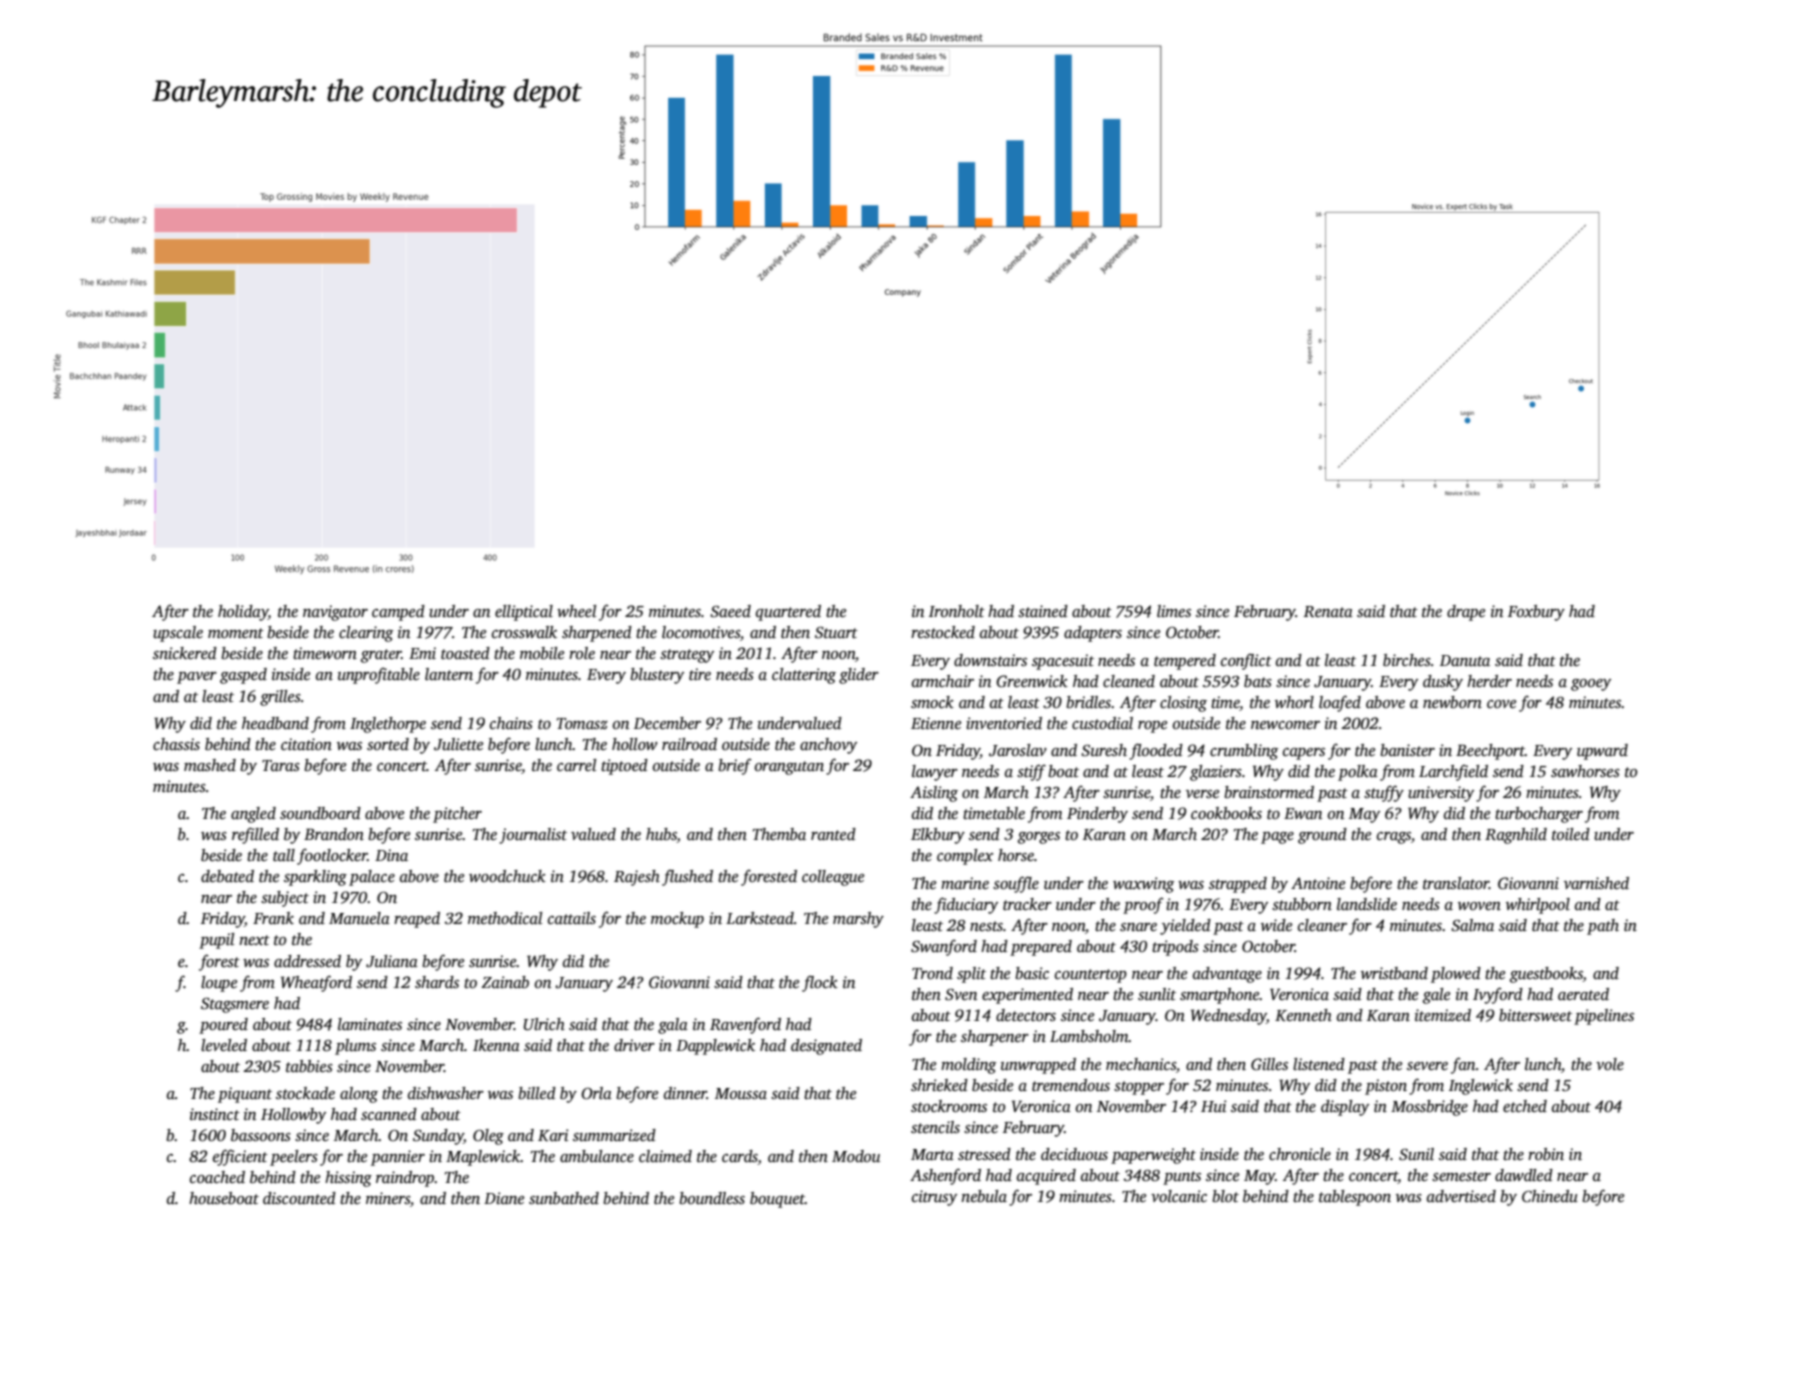  What do you see at coordinates (398, 613) in the screenshot?
I see `camped` at bounding box center [398, 613].
